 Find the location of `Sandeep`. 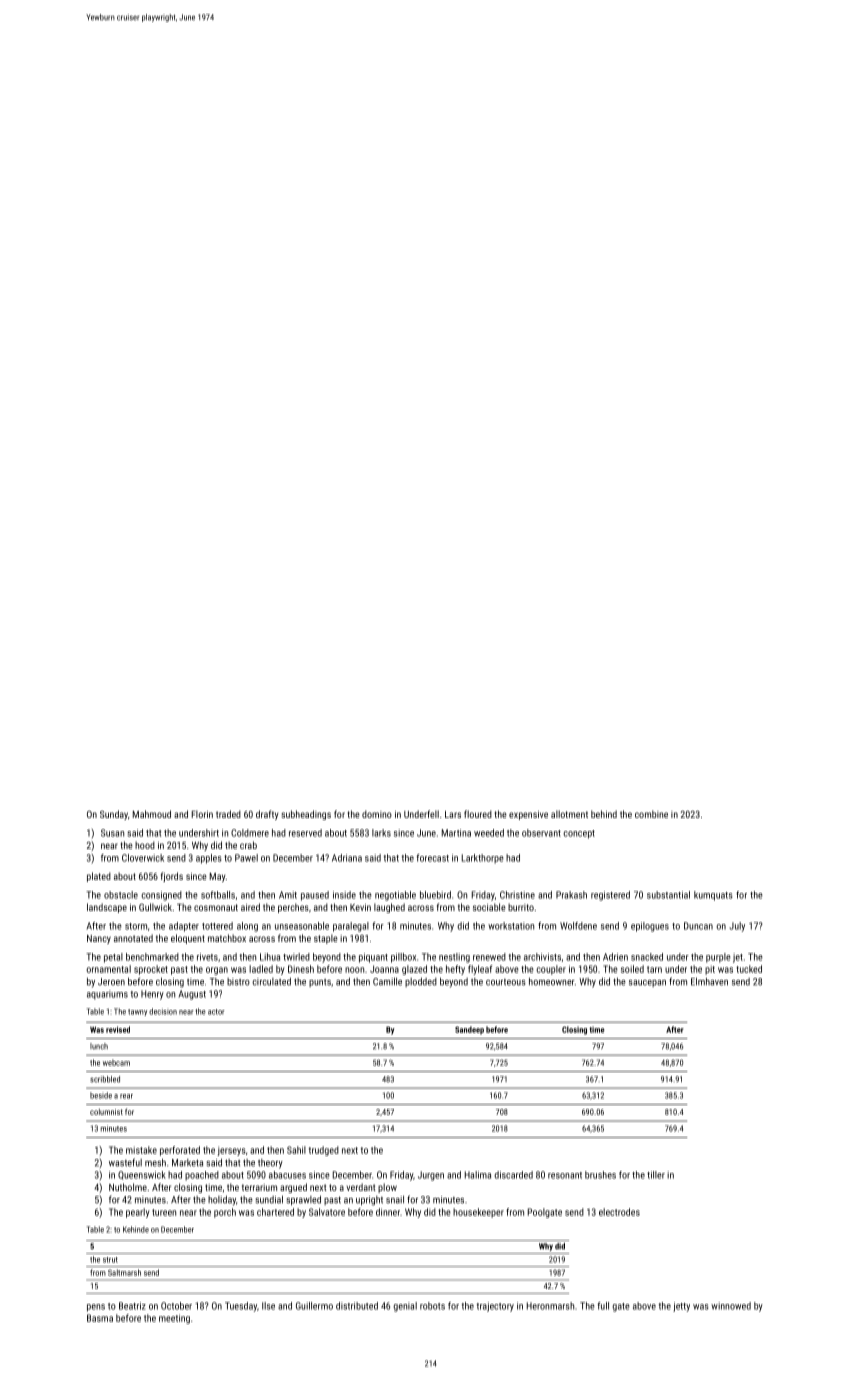

Sandeep is located at coordinates (469, 1030).
